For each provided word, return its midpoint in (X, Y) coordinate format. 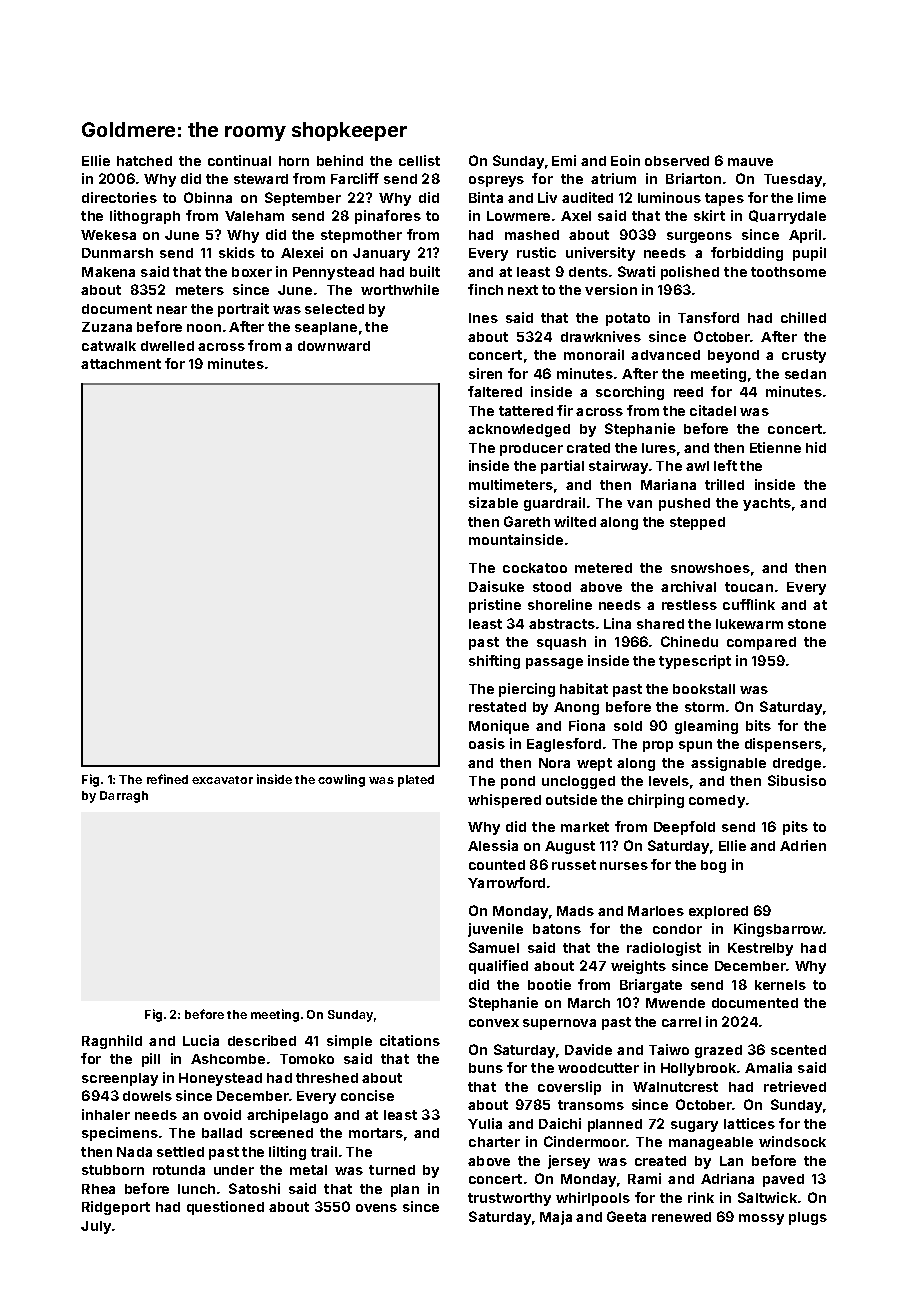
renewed (681, 1217)
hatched (144, 161)
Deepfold (684, 828)
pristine (495, 606)
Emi (564, 160)
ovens (376, 1208)
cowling (341, 780)
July (96, 1227)
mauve (750, 162)
